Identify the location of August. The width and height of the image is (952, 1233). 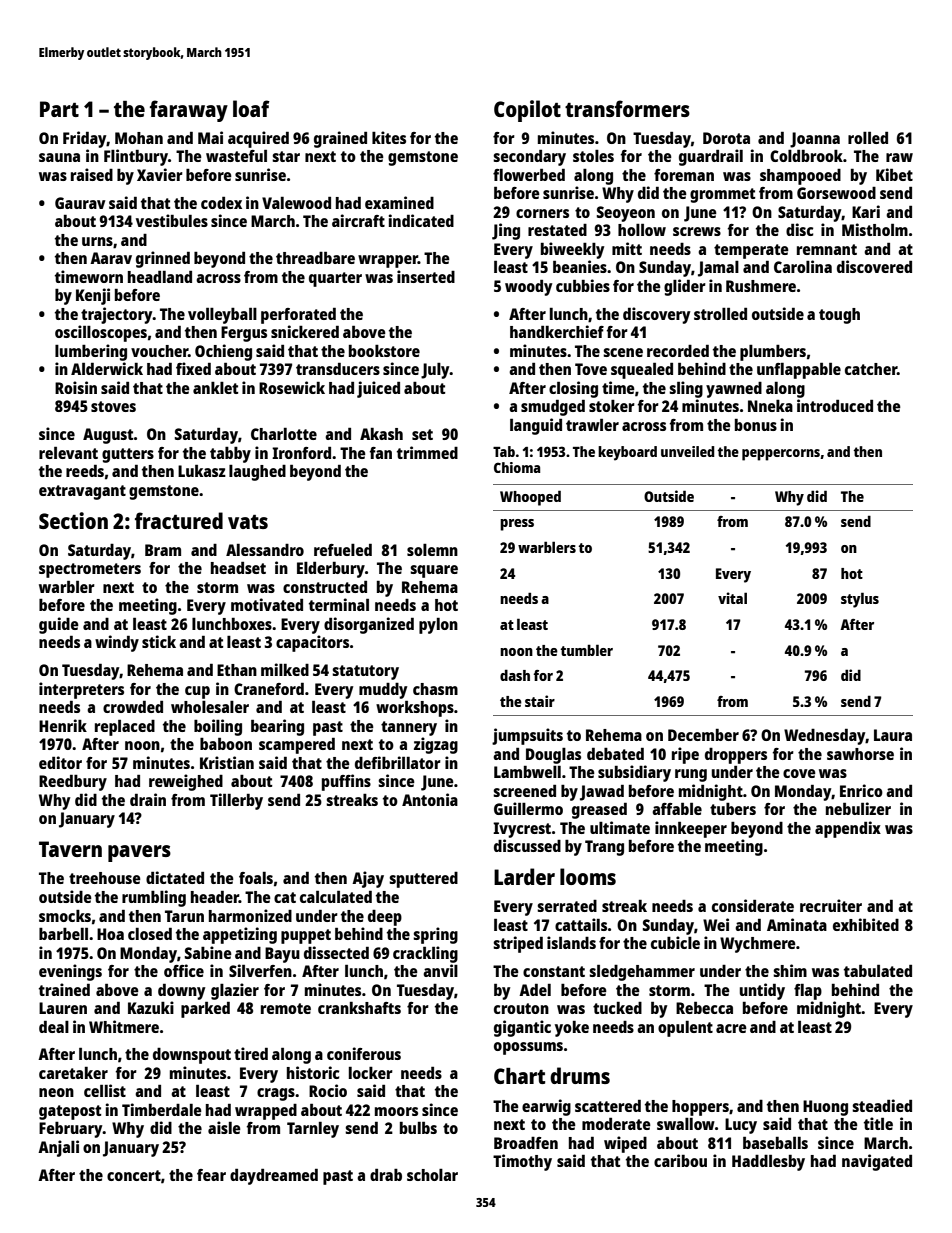
(108, 436).
